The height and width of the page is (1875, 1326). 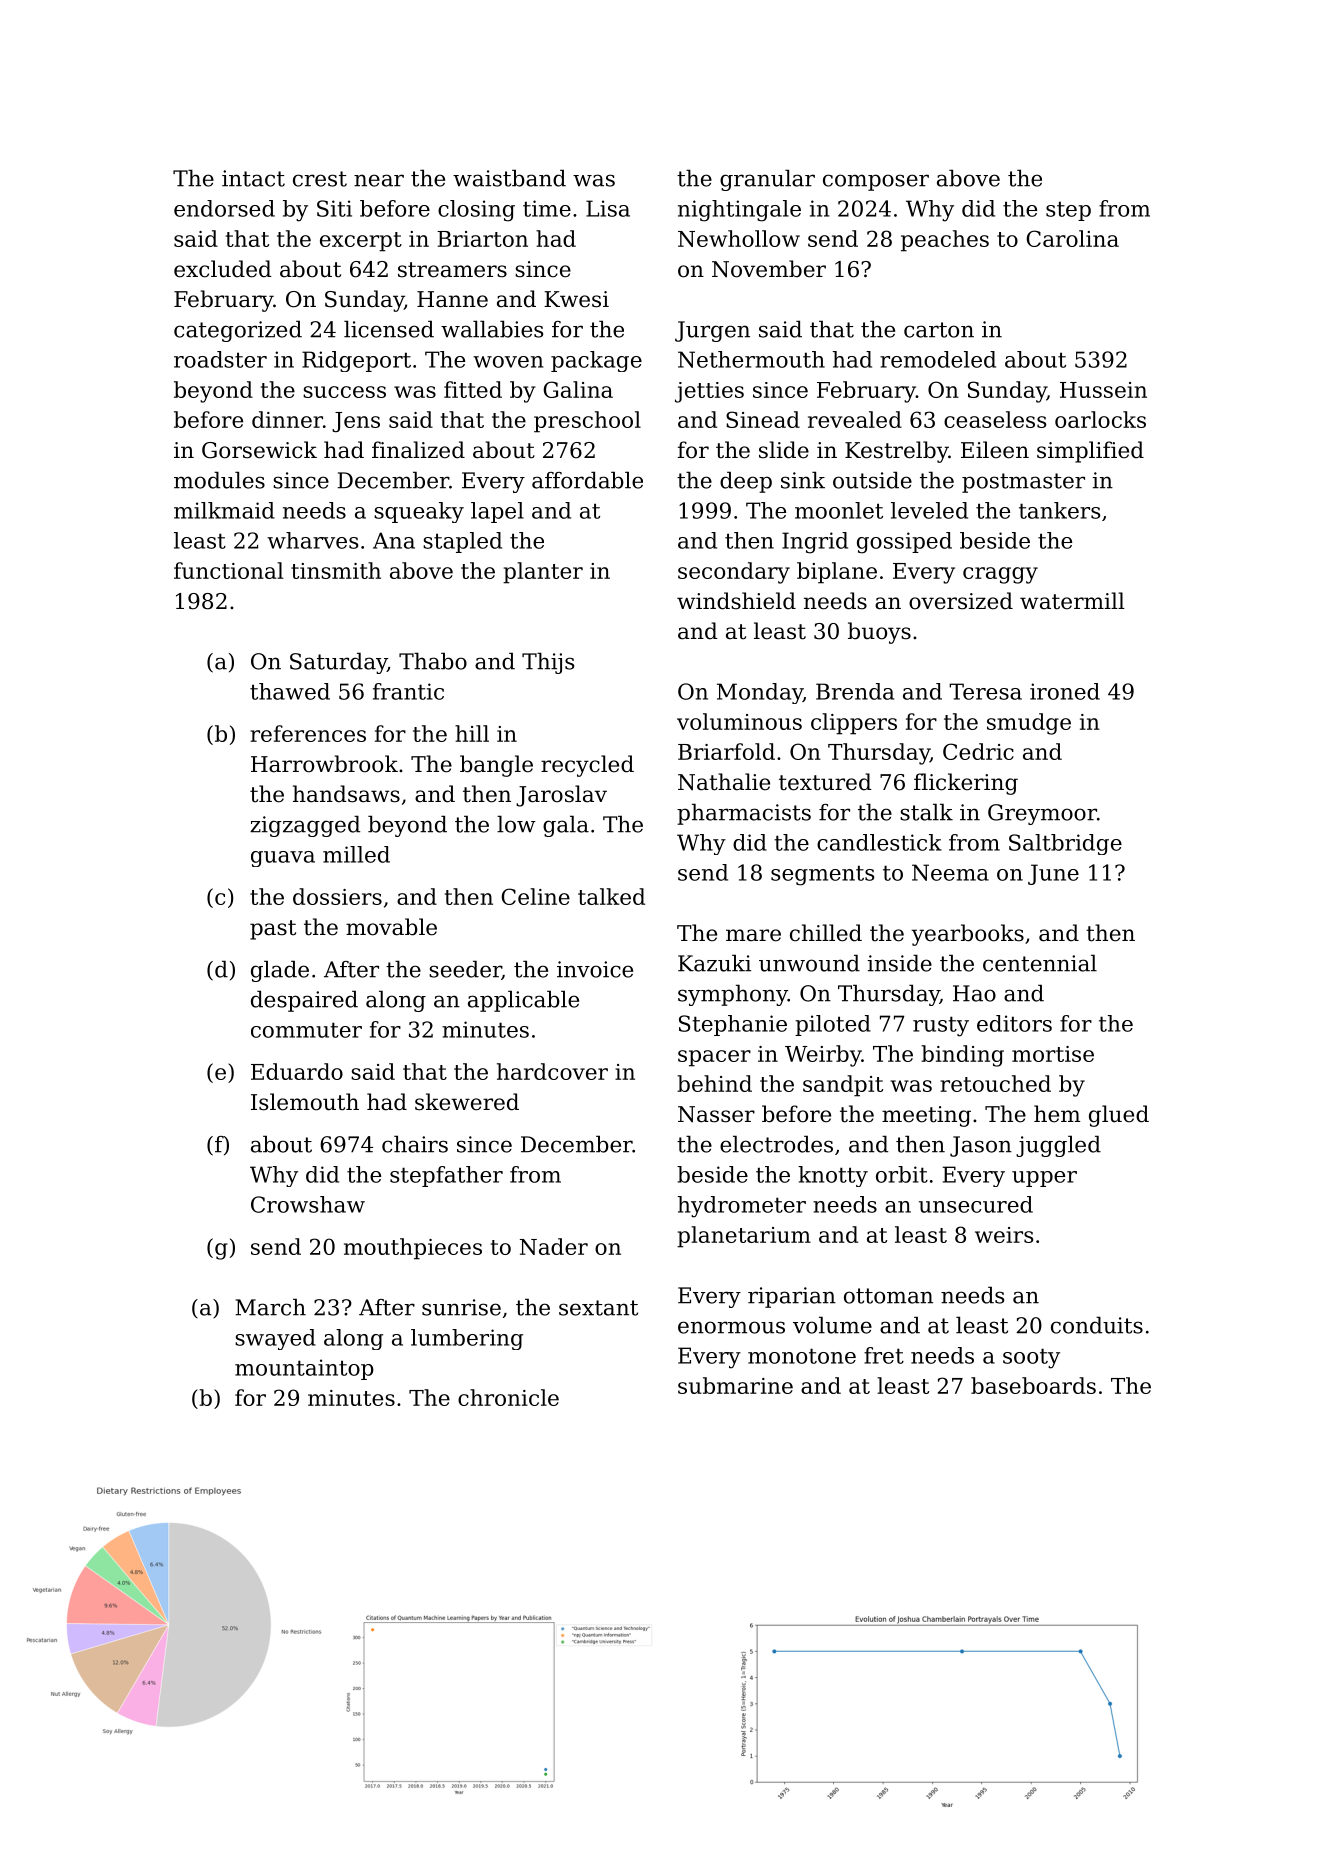 I want to click on composer, so click(x=876, y=182).
